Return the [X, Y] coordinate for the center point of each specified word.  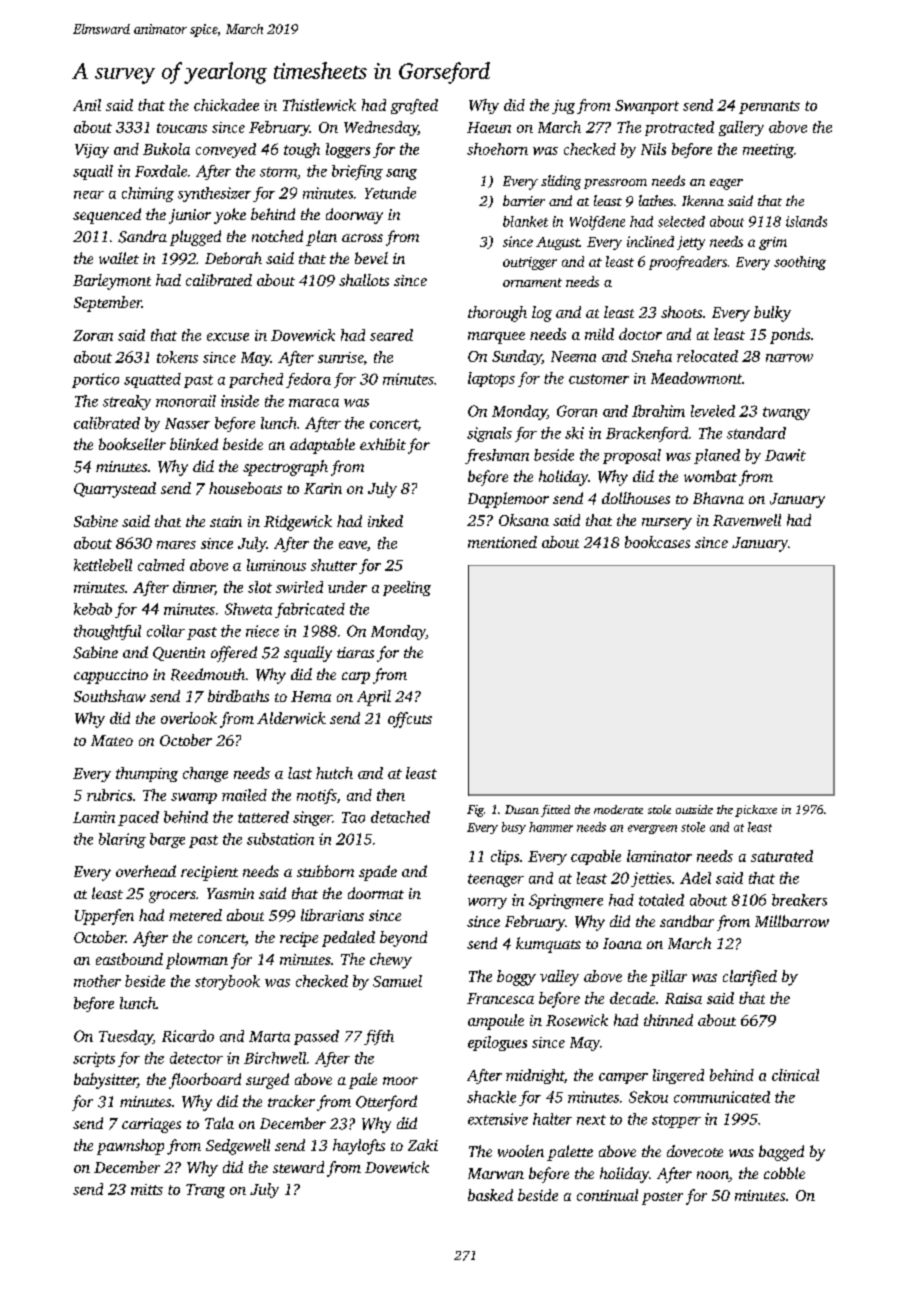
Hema [311, 696]
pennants [769, 107]
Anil [87, 105]
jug [563, 107]
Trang [205, 1191]
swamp [194, 798]
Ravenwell [747, 520]
